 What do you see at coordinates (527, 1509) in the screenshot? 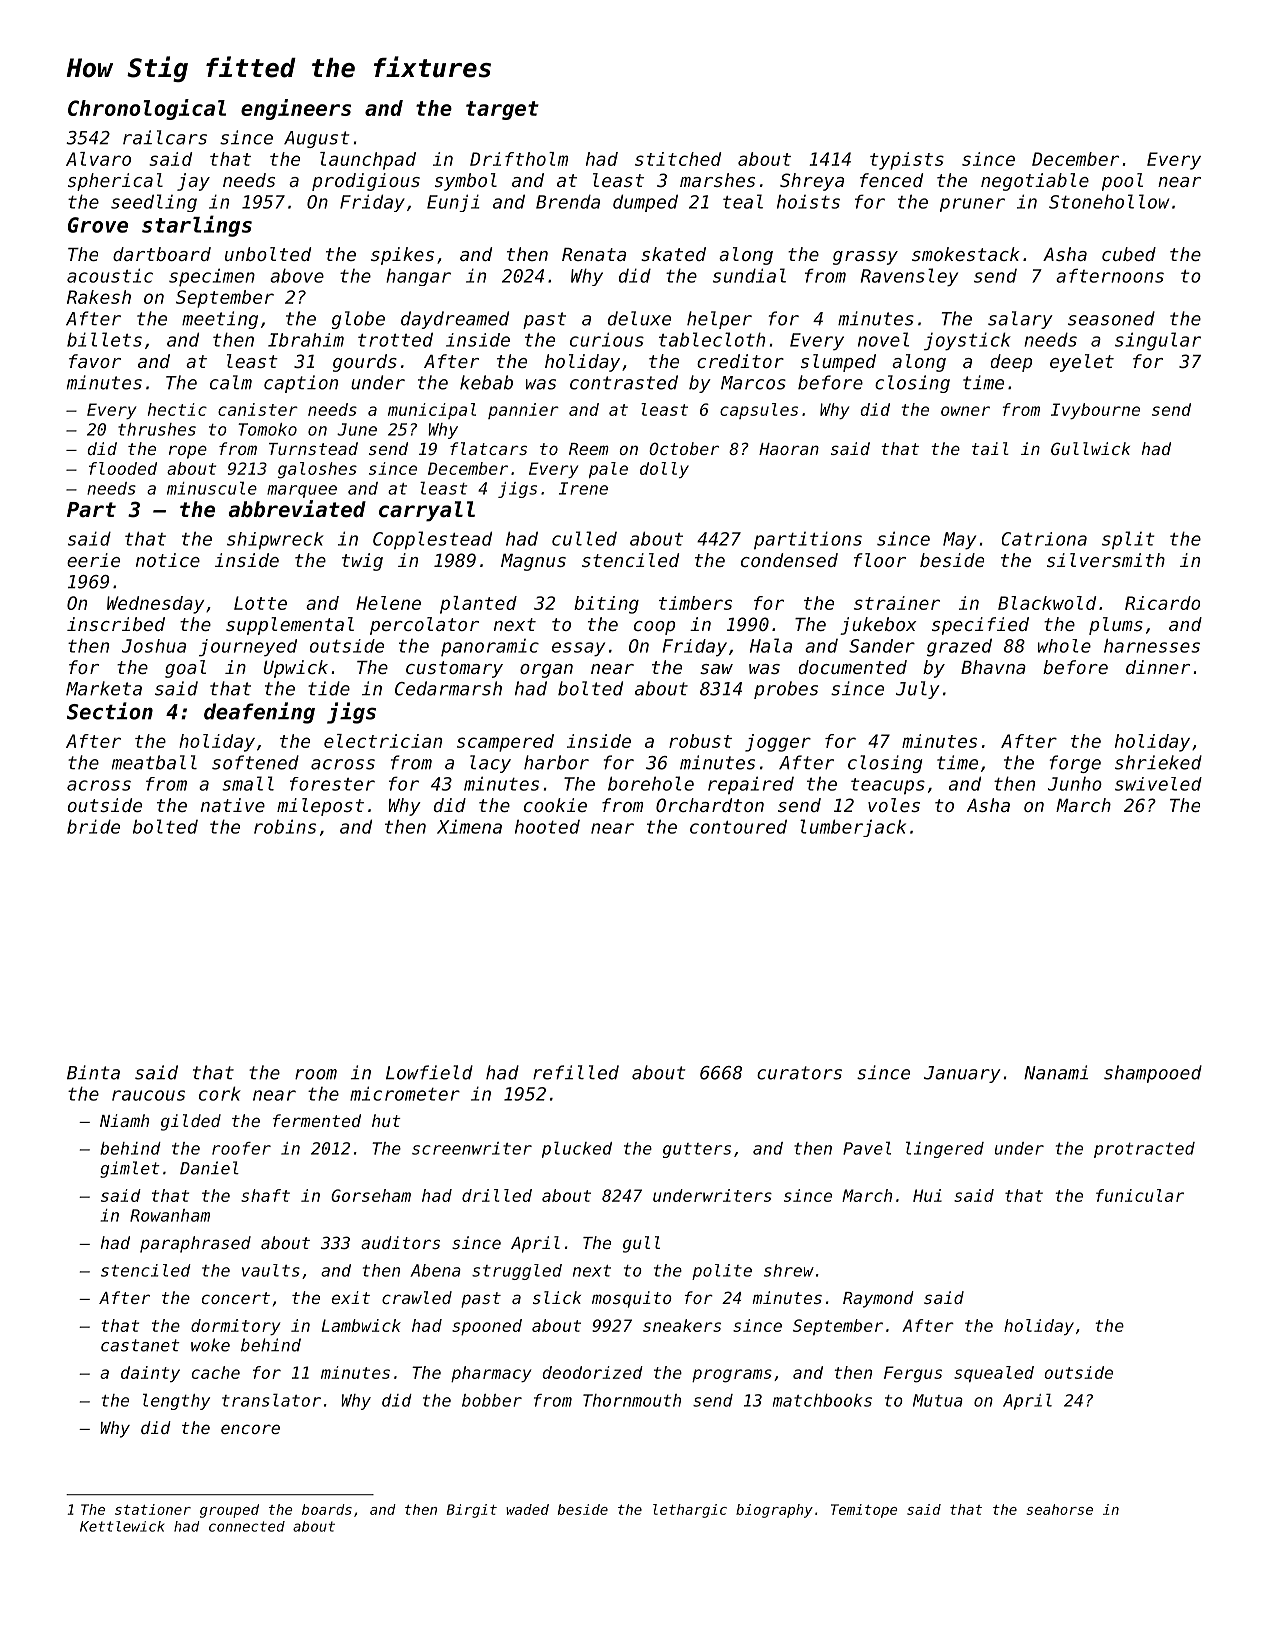
I see `waded` at bounding box center [527, 1509].
